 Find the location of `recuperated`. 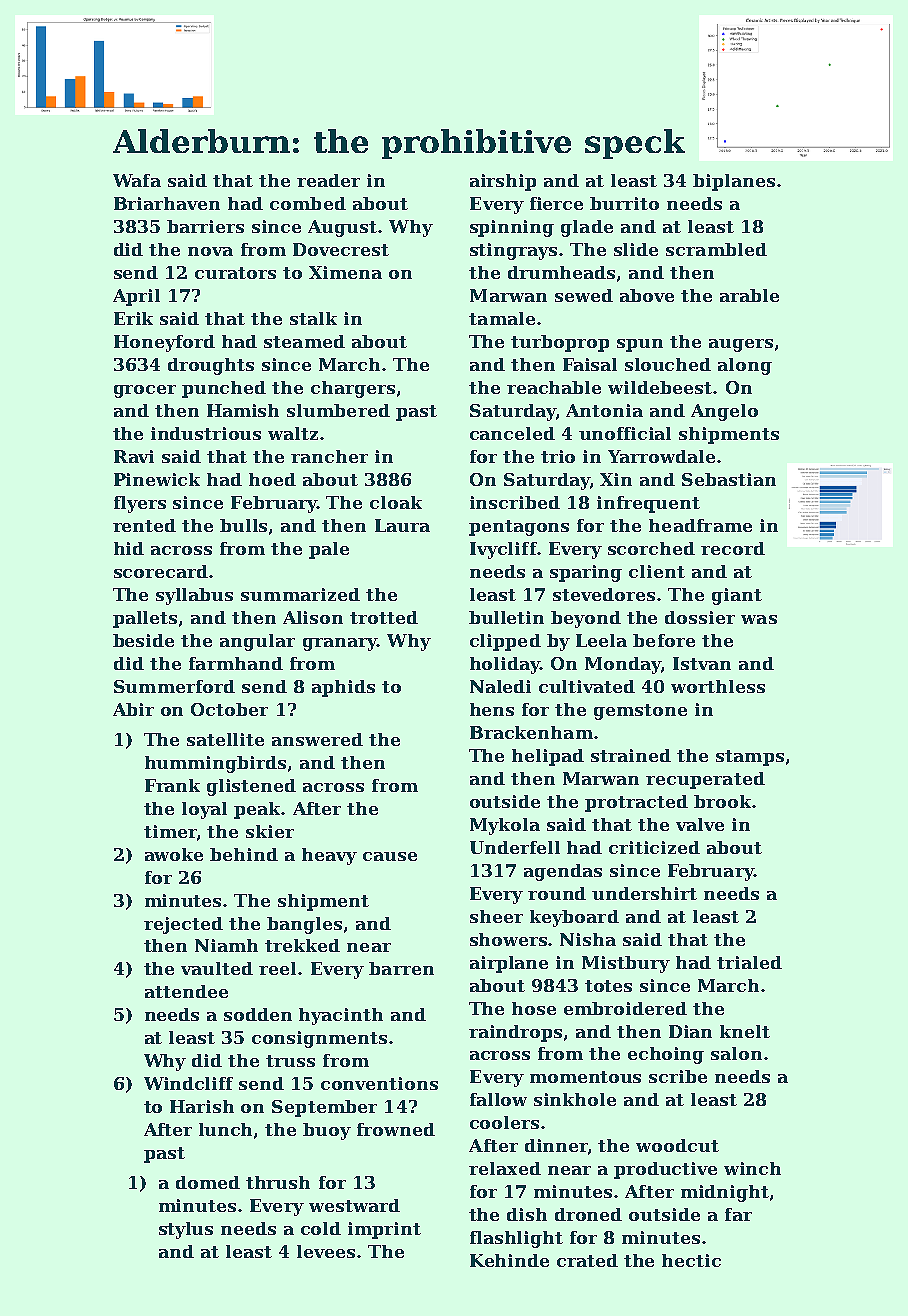

recuperated is located at coordinates (705, 780).
